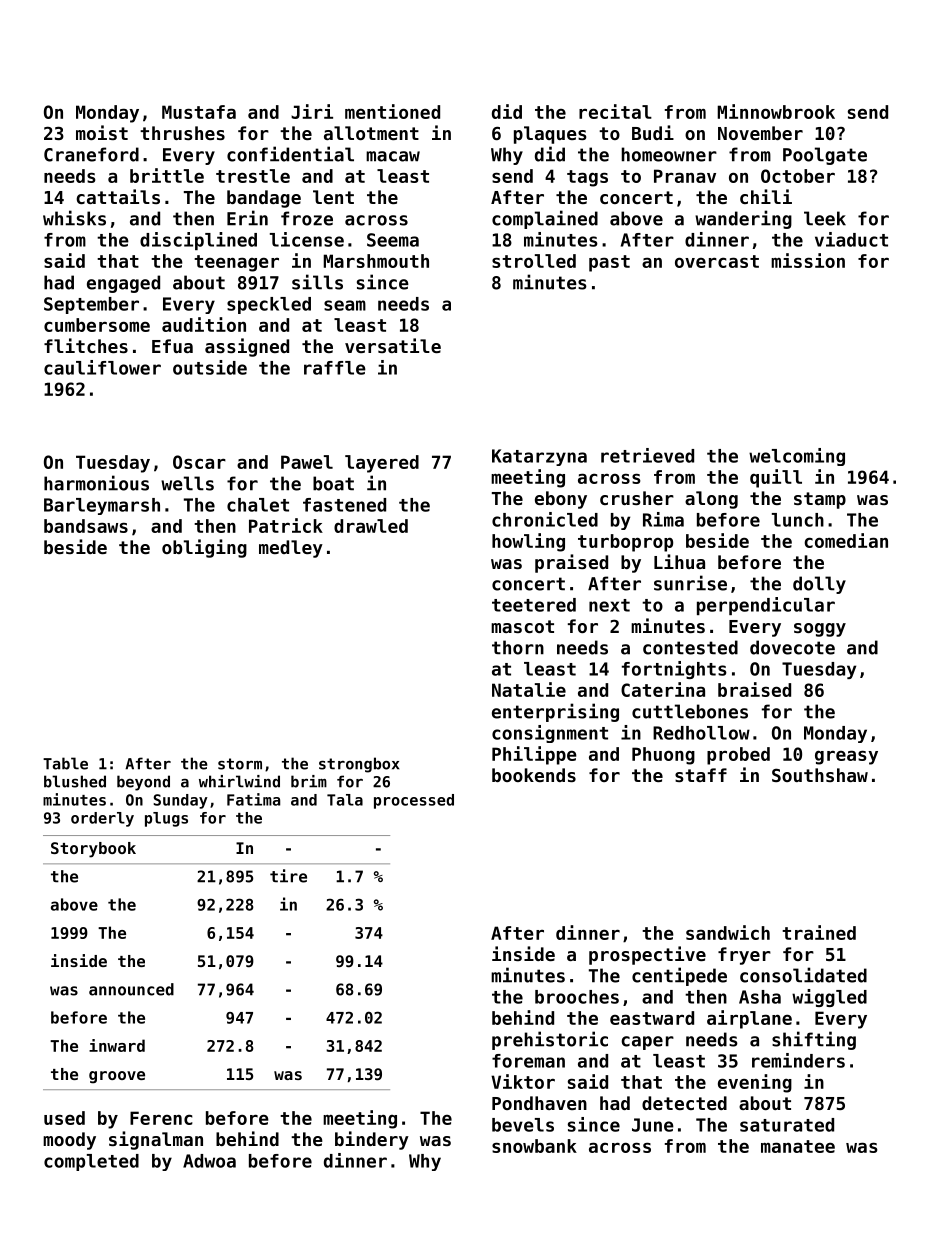  I want to click on quill, so click(776, 478).
